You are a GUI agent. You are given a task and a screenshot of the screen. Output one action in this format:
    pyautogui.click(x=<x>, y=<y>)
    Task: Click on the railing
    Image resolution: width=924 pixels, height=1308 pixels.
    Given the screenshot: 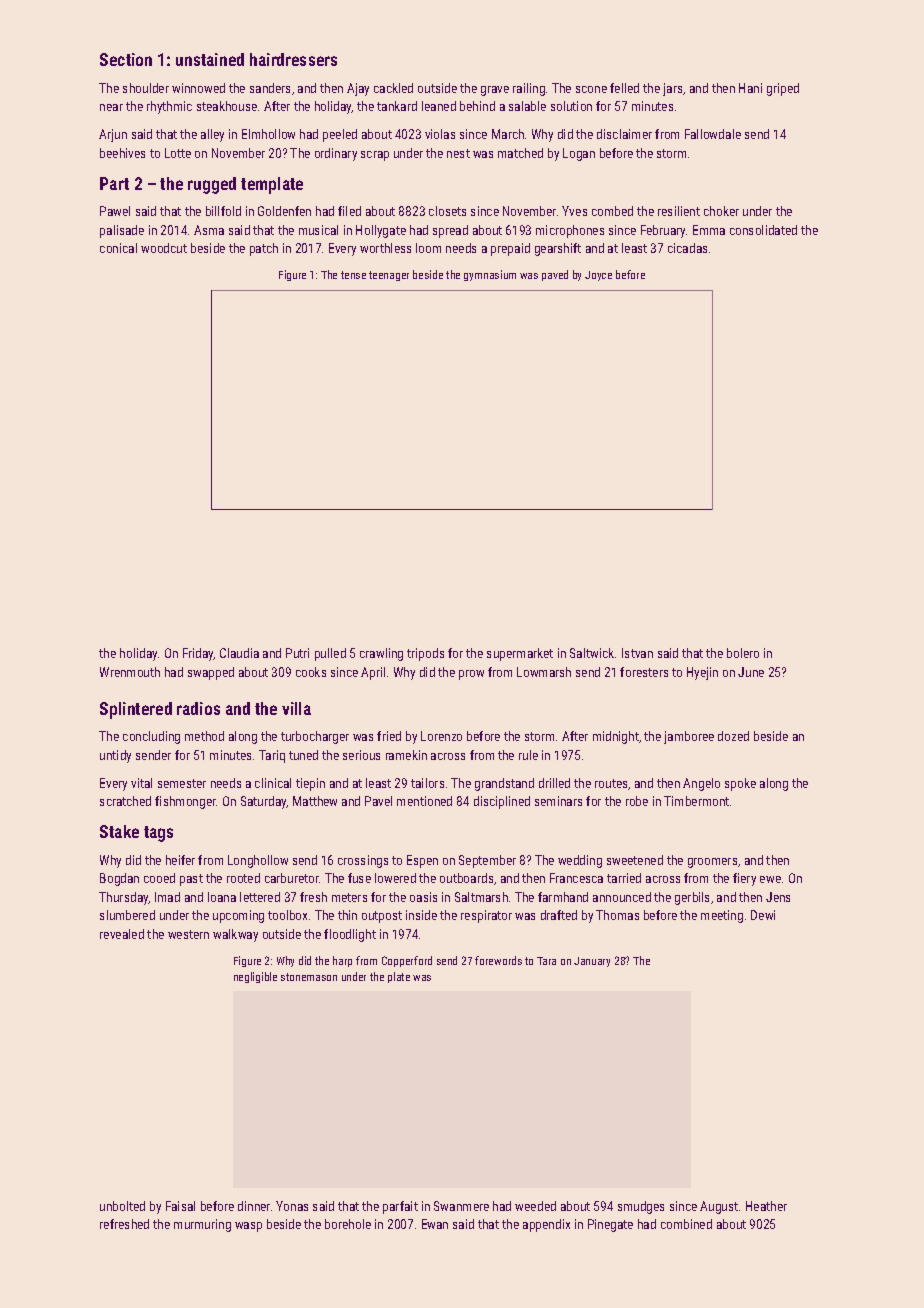 What is the action you would take?
    pyautogui.click(x=529, y=89)
